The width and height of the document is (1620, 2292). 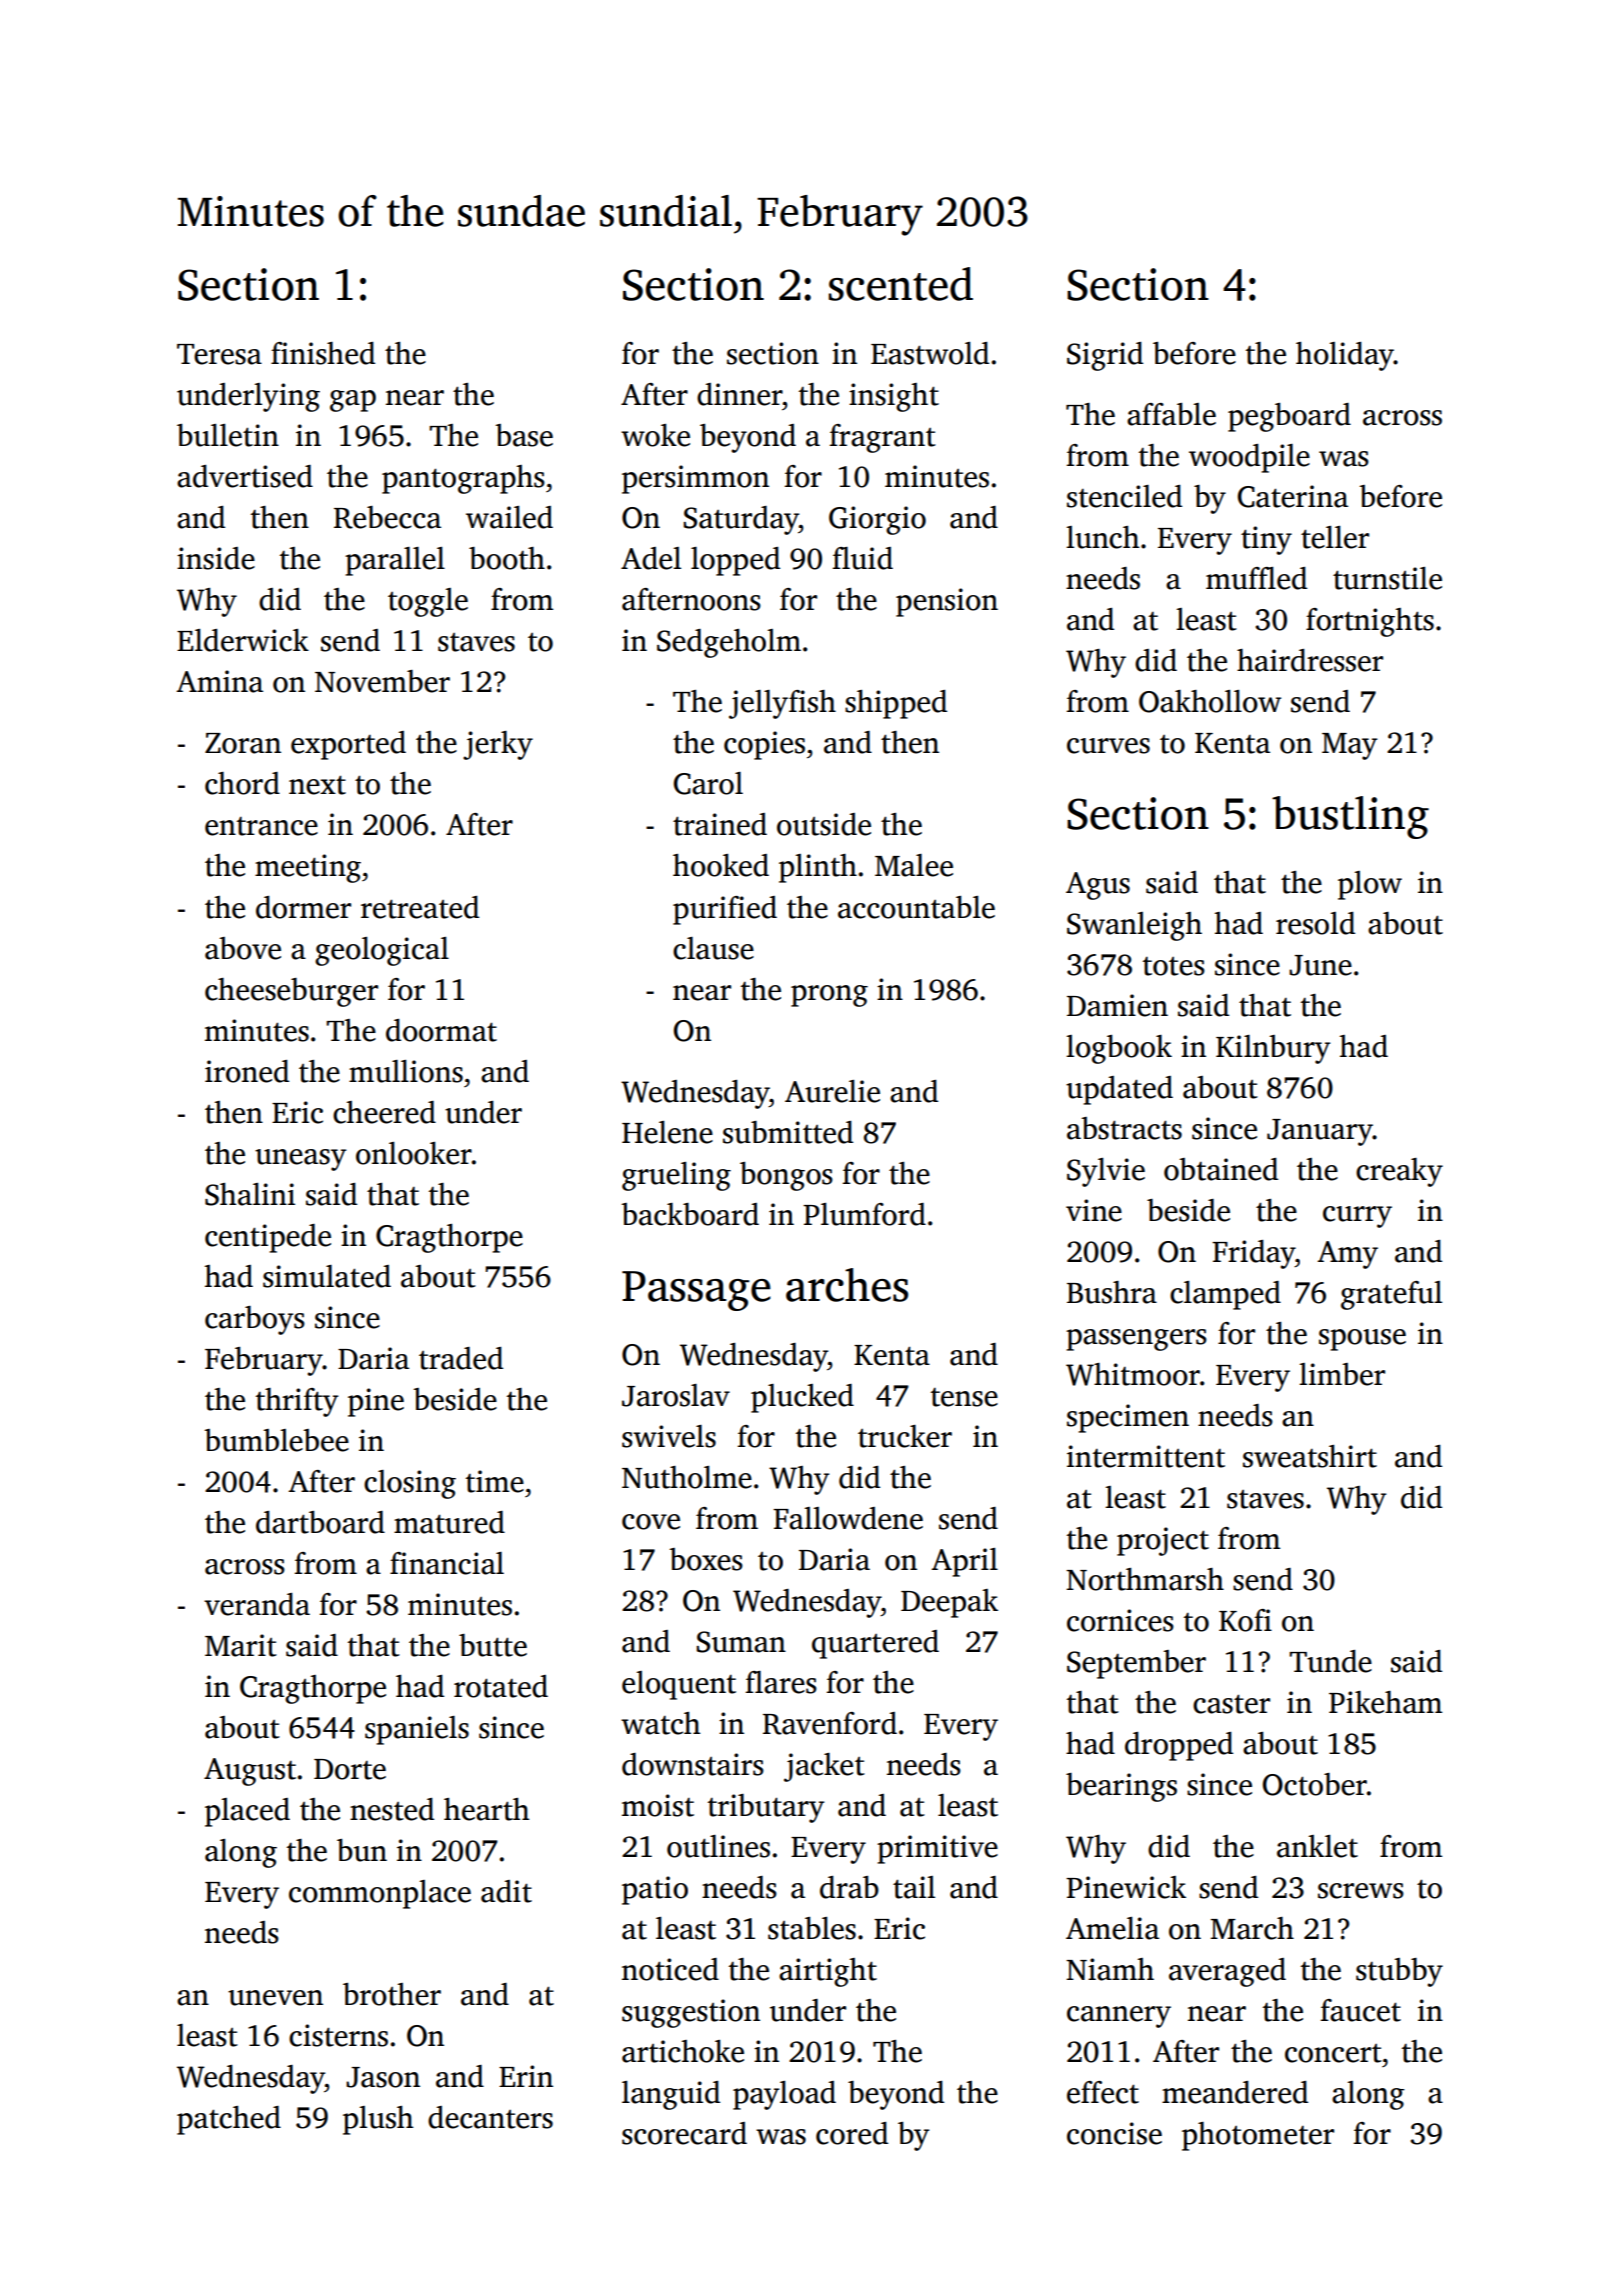 What do you see at coordinates (301, 1160) in the document?
I see `uneasy` at bounding box center [301, 1160].
